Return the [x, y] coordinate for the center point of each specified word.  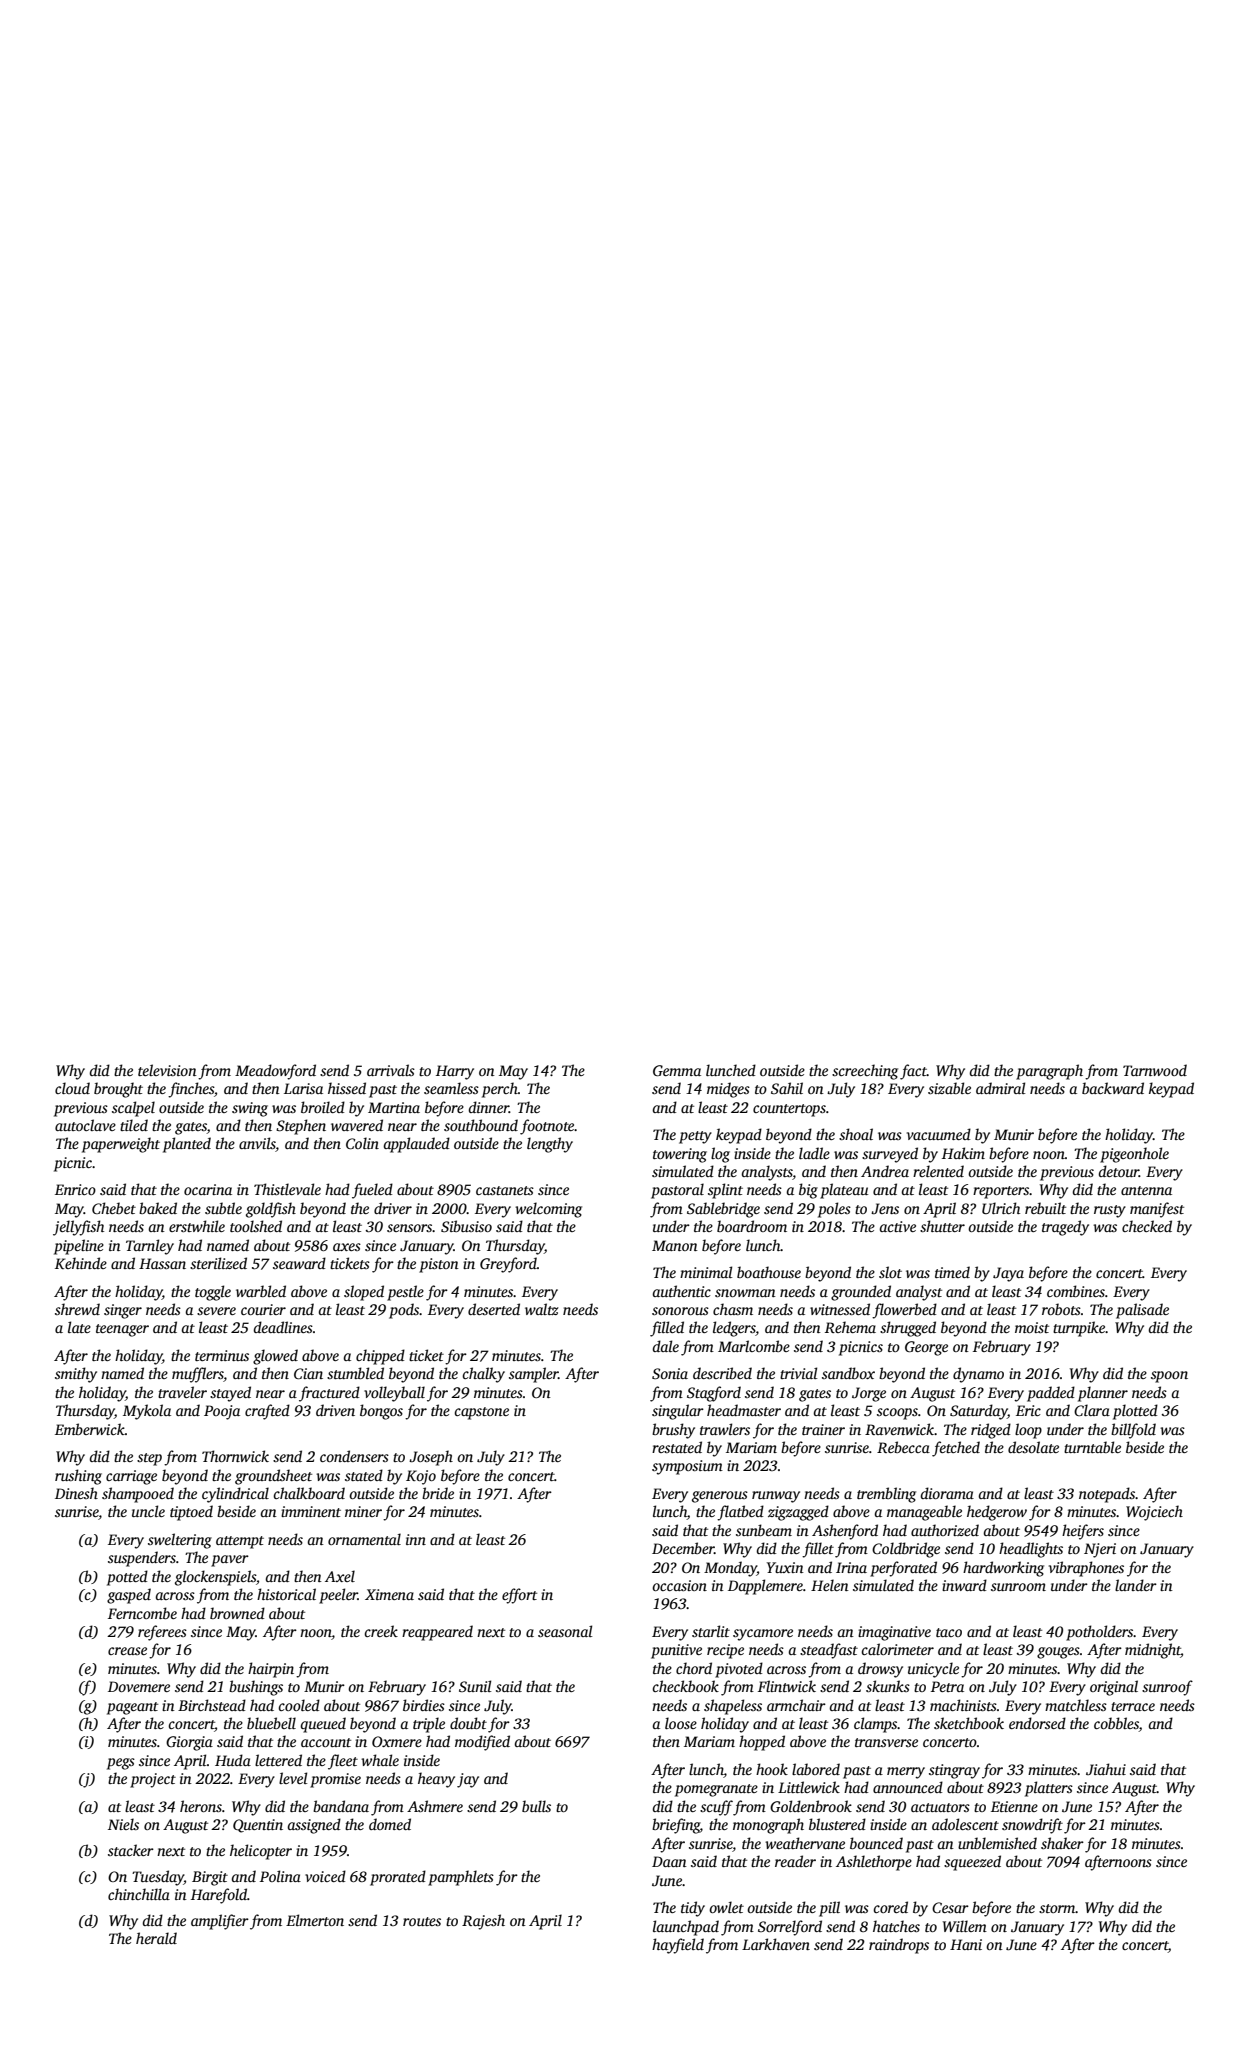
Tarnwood [1155, 1070]
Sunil [475, 1686]
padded [1051, 1394]
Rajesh [483, 1922]
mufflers [198, 1375]
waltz [542, 1309]
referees [162, 1633]
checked [1147, 1226]
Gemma [677, 1070]
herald [156, 1938]
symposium [687, 1467]
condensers [354, 1456]
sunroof [1167, 1688]
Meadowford [275, 1072]
